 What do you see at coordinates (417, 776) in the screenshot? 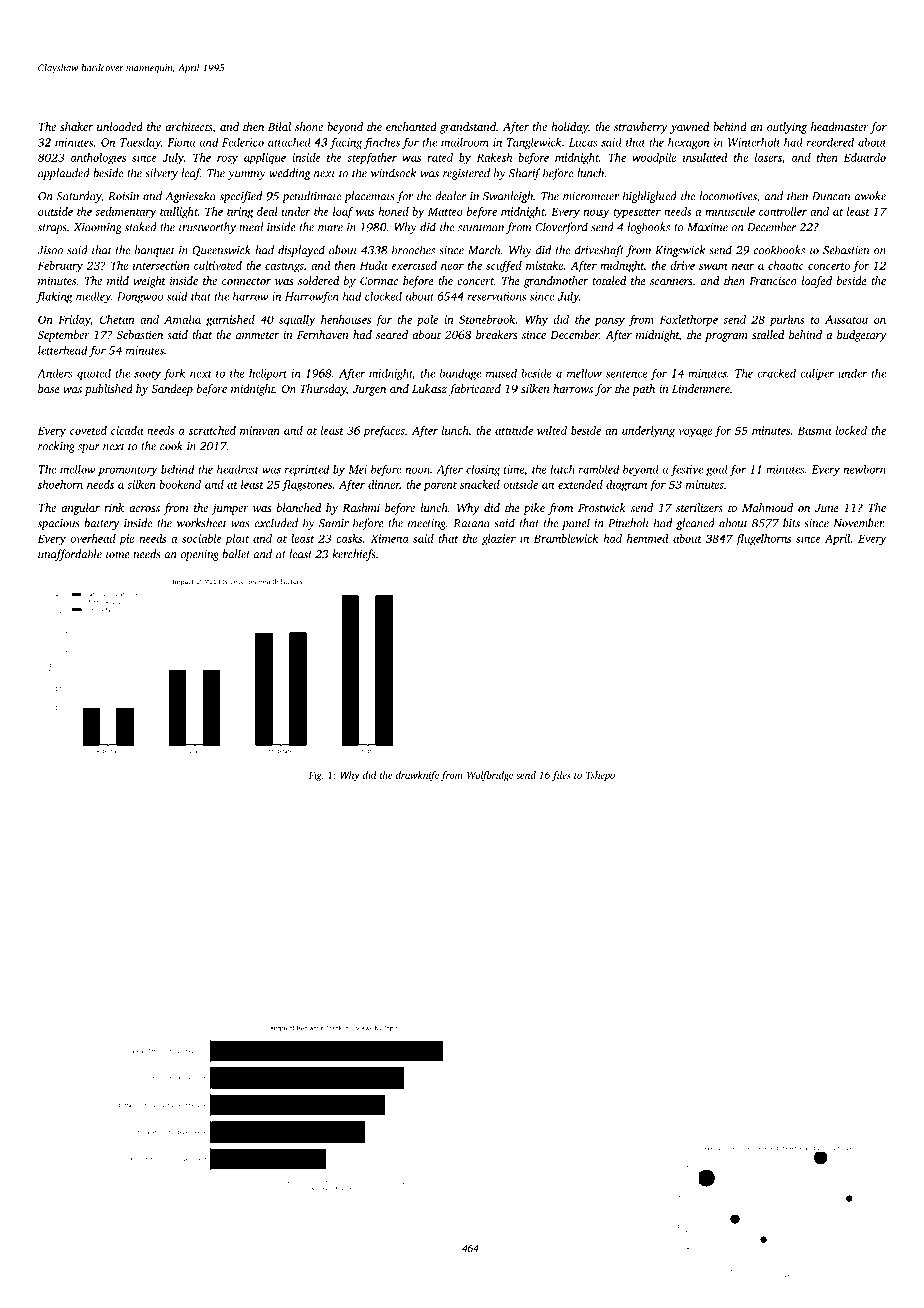
I see `drawknife` at bounding box center [417, 776].
